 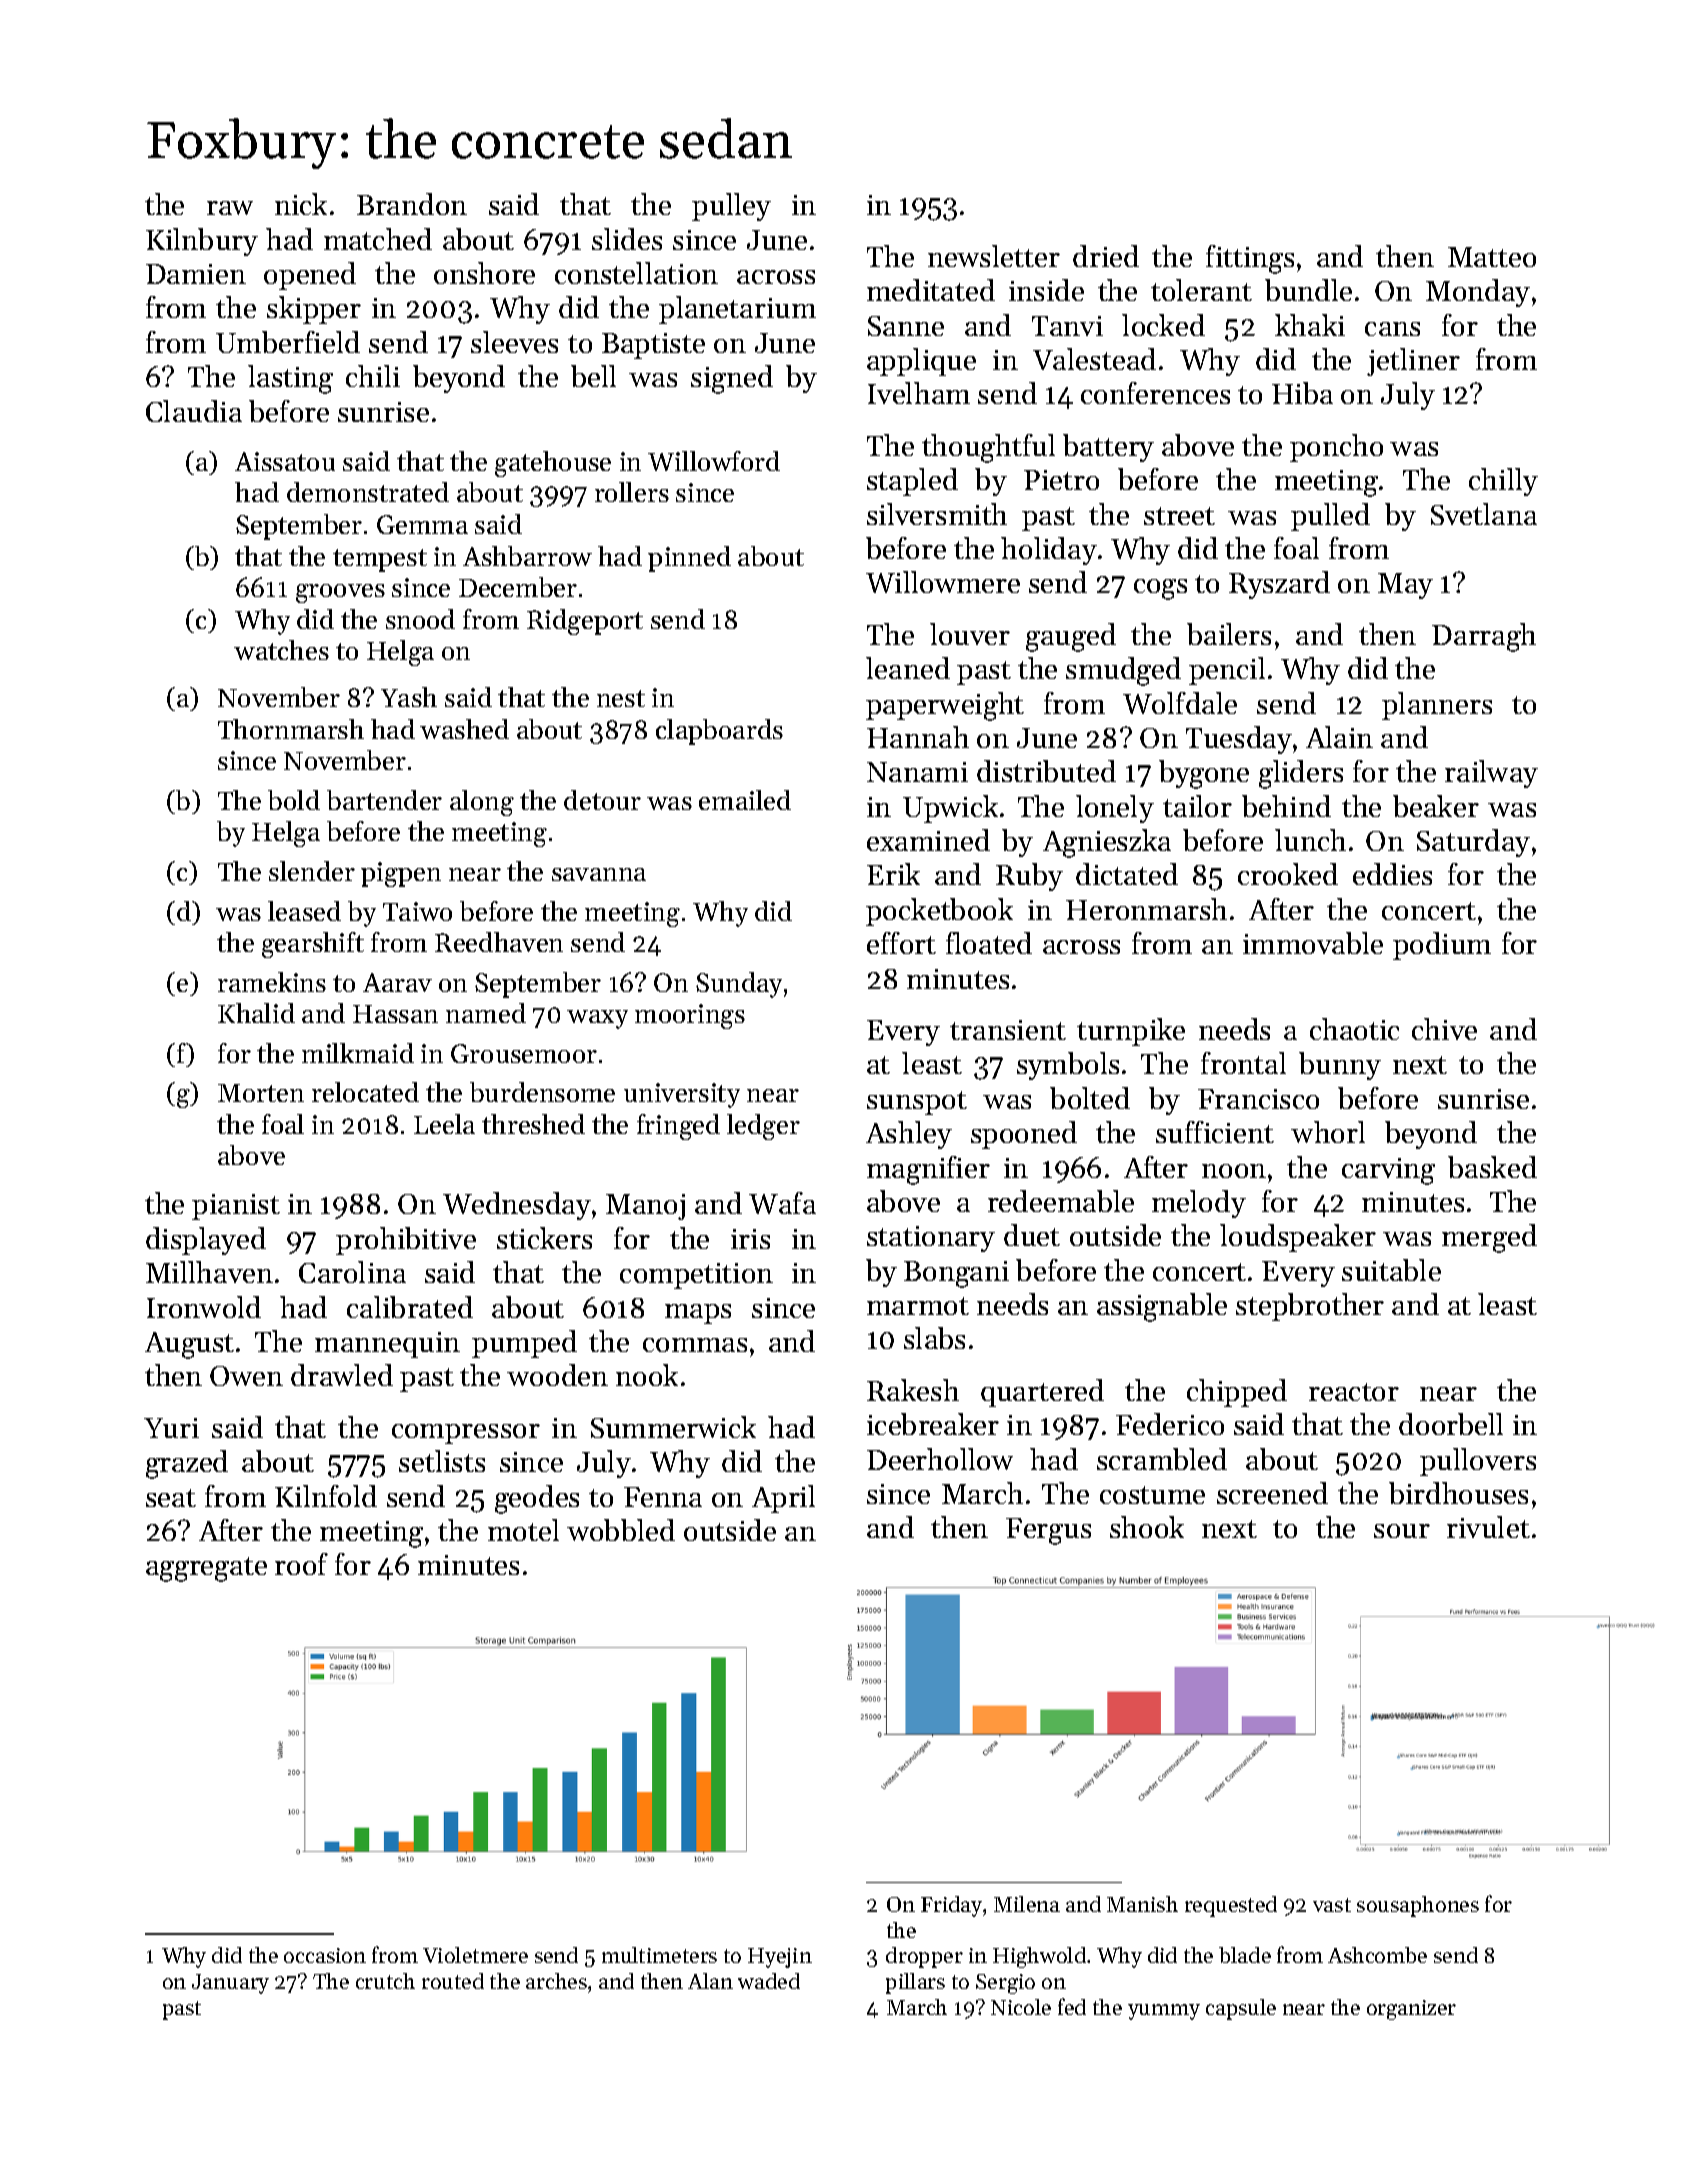 What do you see at coordinates (1492, 257) in the screenshot?
I see `Matteo` at bounding box center [1492, 257].
